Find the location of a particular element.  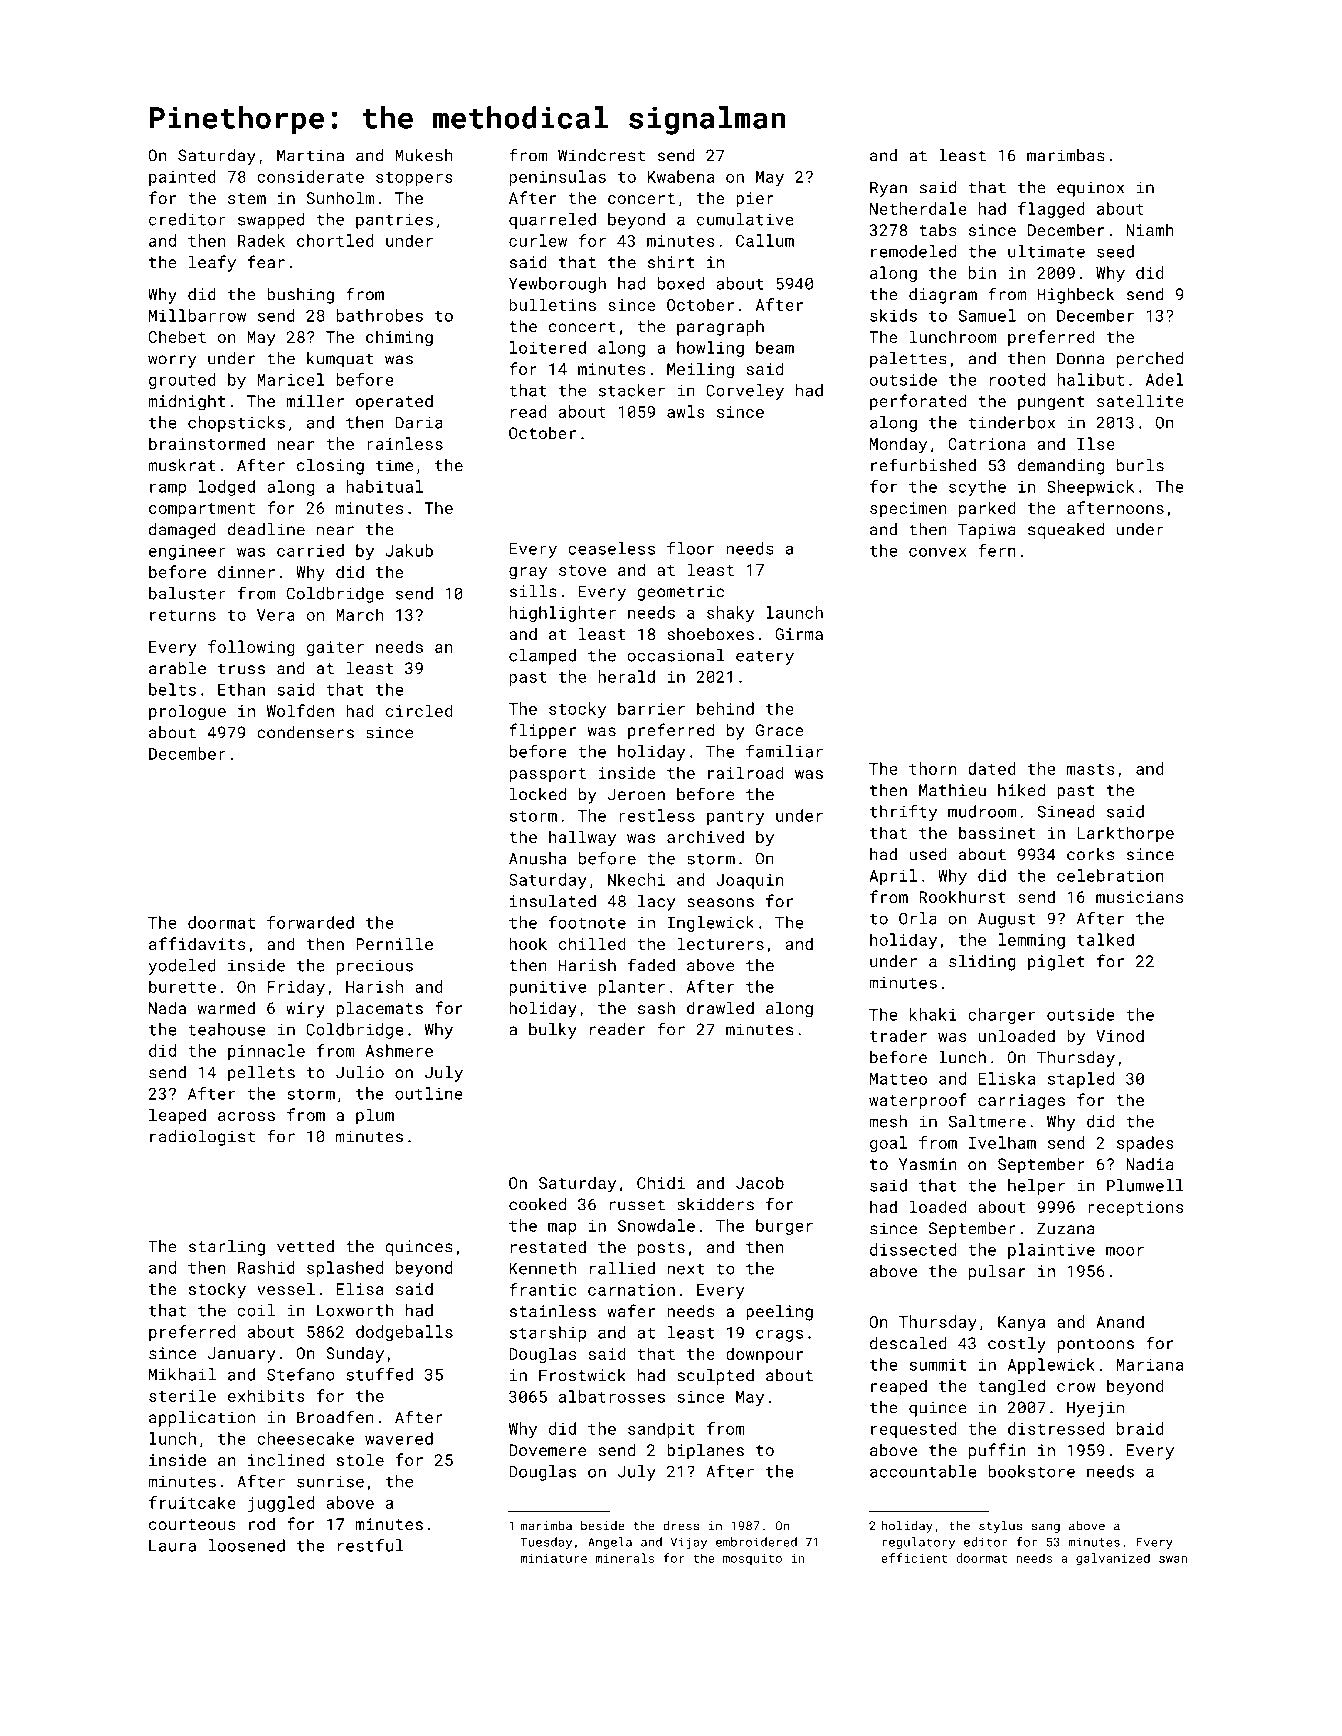

Samuel is located at coordinates (987, 315).
